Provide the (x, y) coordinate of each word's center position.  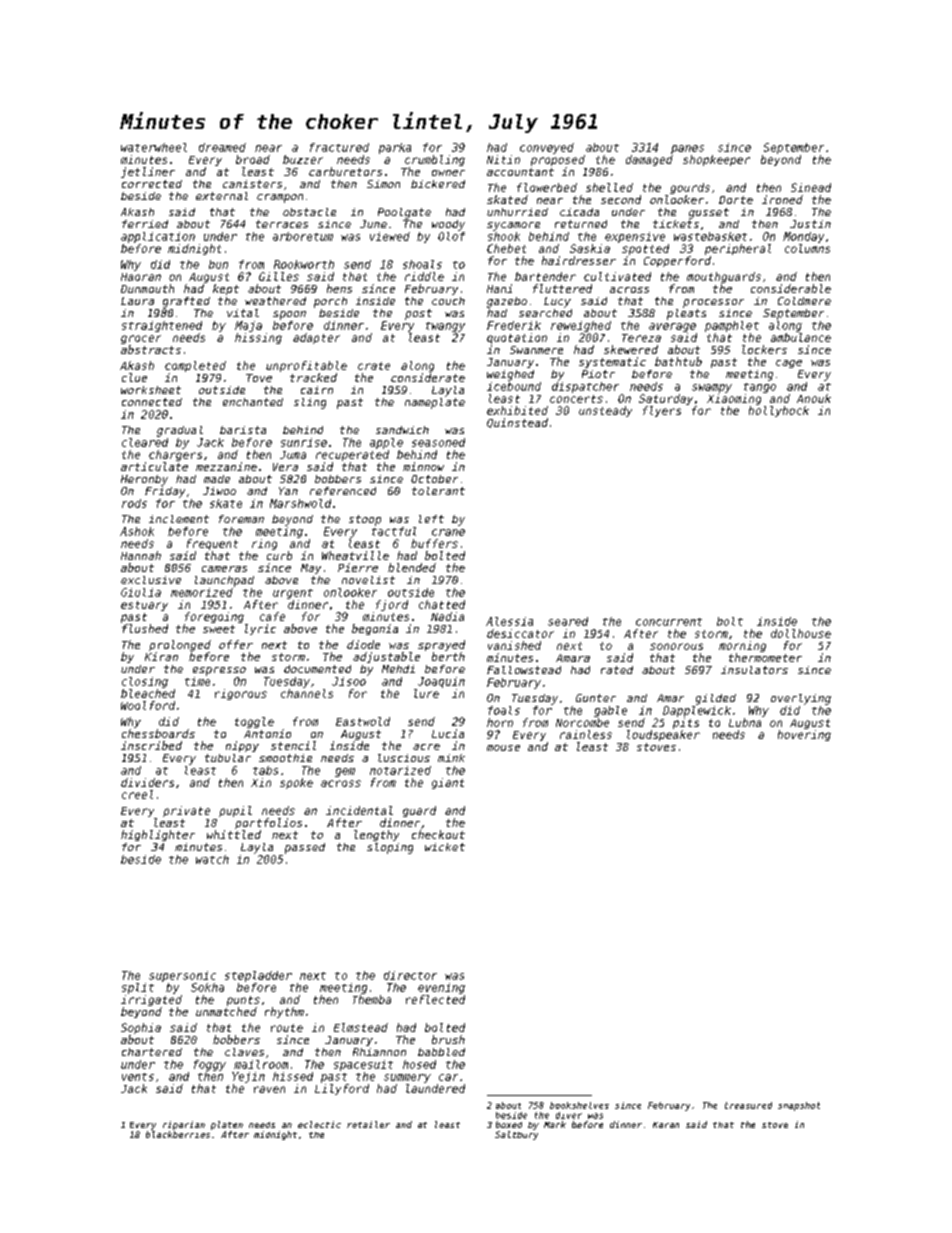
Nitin (503, 159)
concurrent (669, 622)
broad (253, 159)
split (138, 988)
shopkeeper (716, 160)
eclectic (319, 1124)
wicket (445, 847)
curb (279, 555)
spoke (296, 783)
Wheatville (355, 555)
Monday (803, 237)
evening (441, 988)
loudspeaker (663, 735)
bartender (545, 276)
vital (243, 313)
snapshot (799, 1106)
